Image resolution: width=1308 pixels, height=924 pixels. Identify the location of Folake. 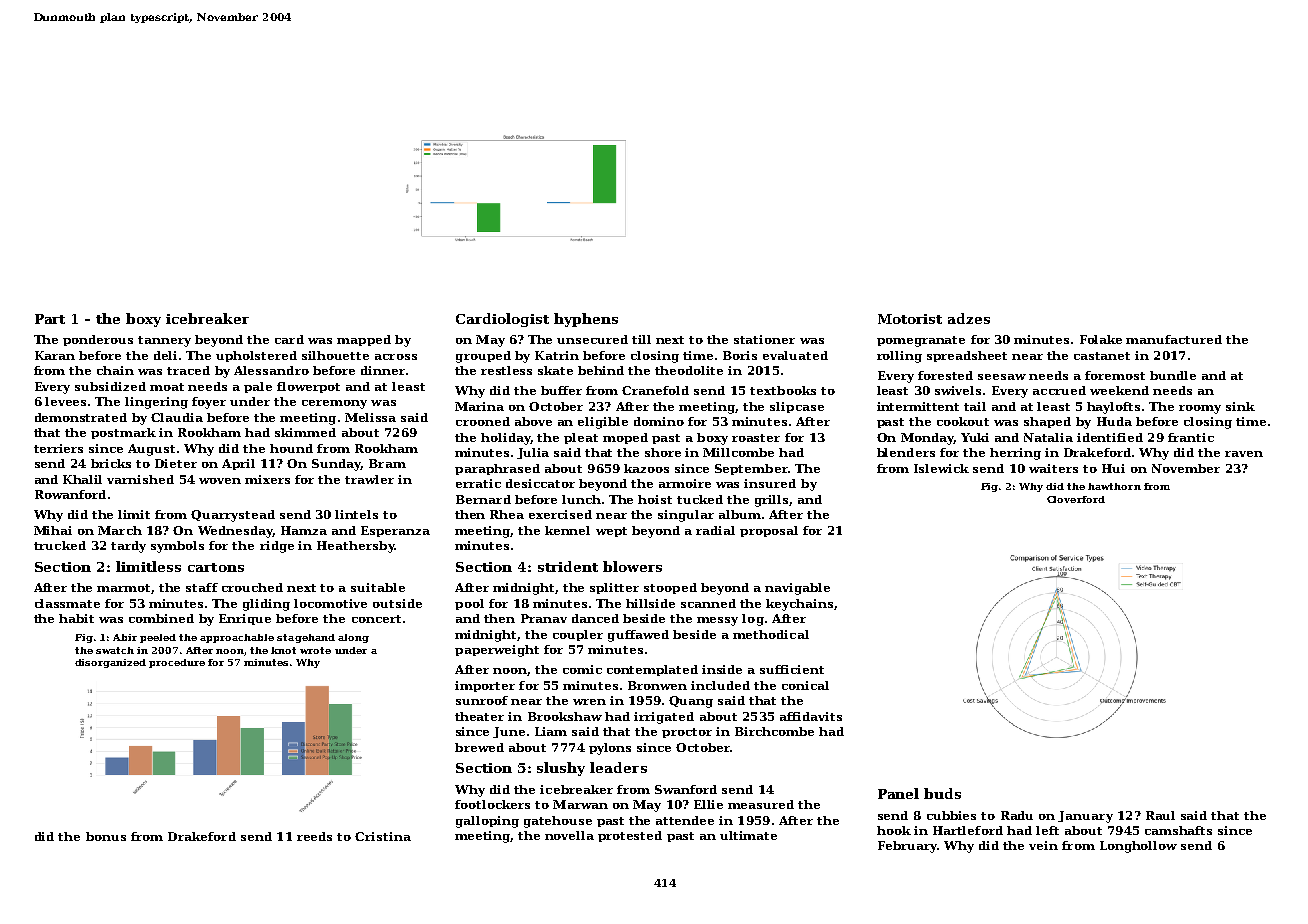
(1101, 339).
